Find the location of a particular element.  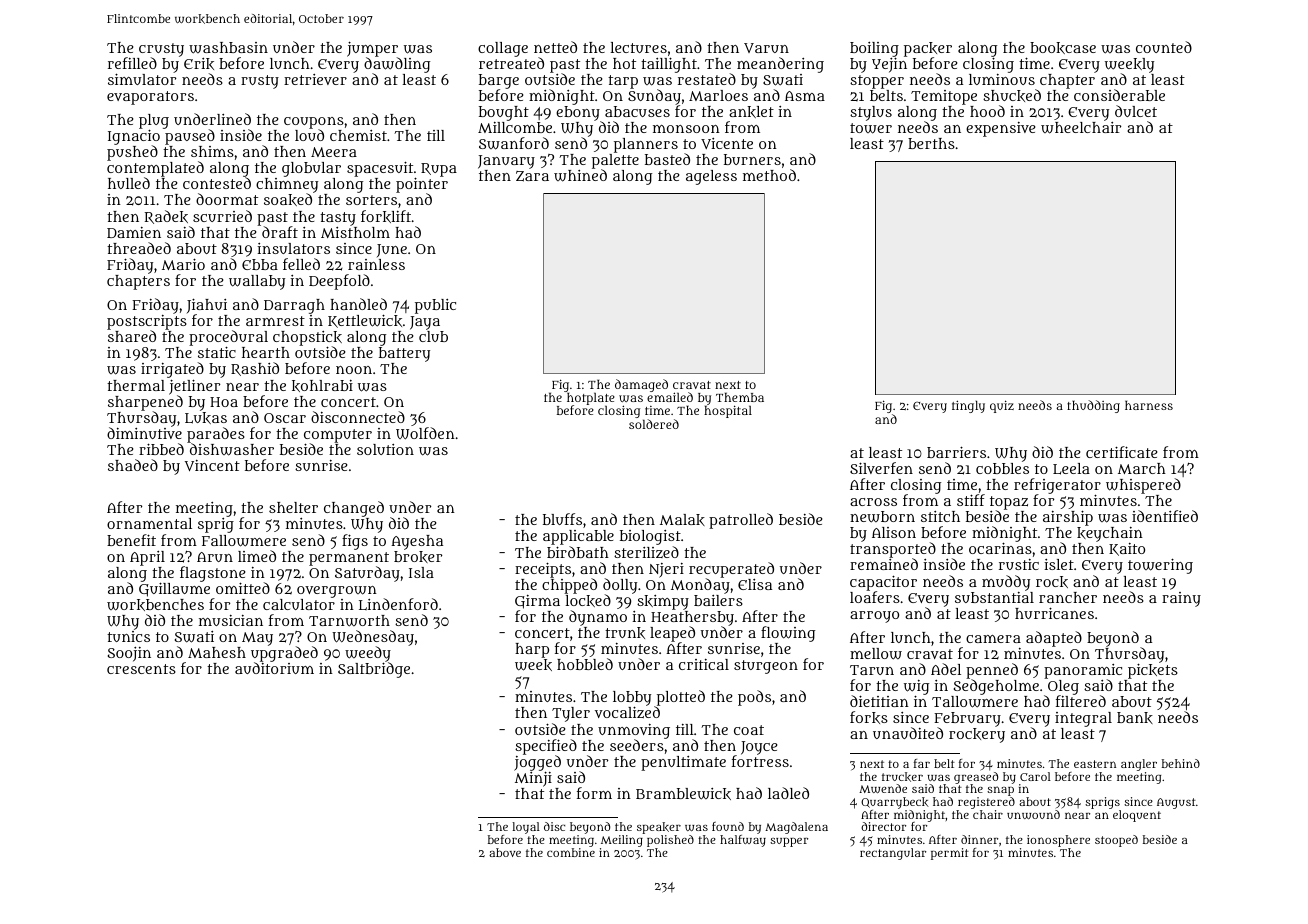

Tyler is located at coordinates (571, 714).
